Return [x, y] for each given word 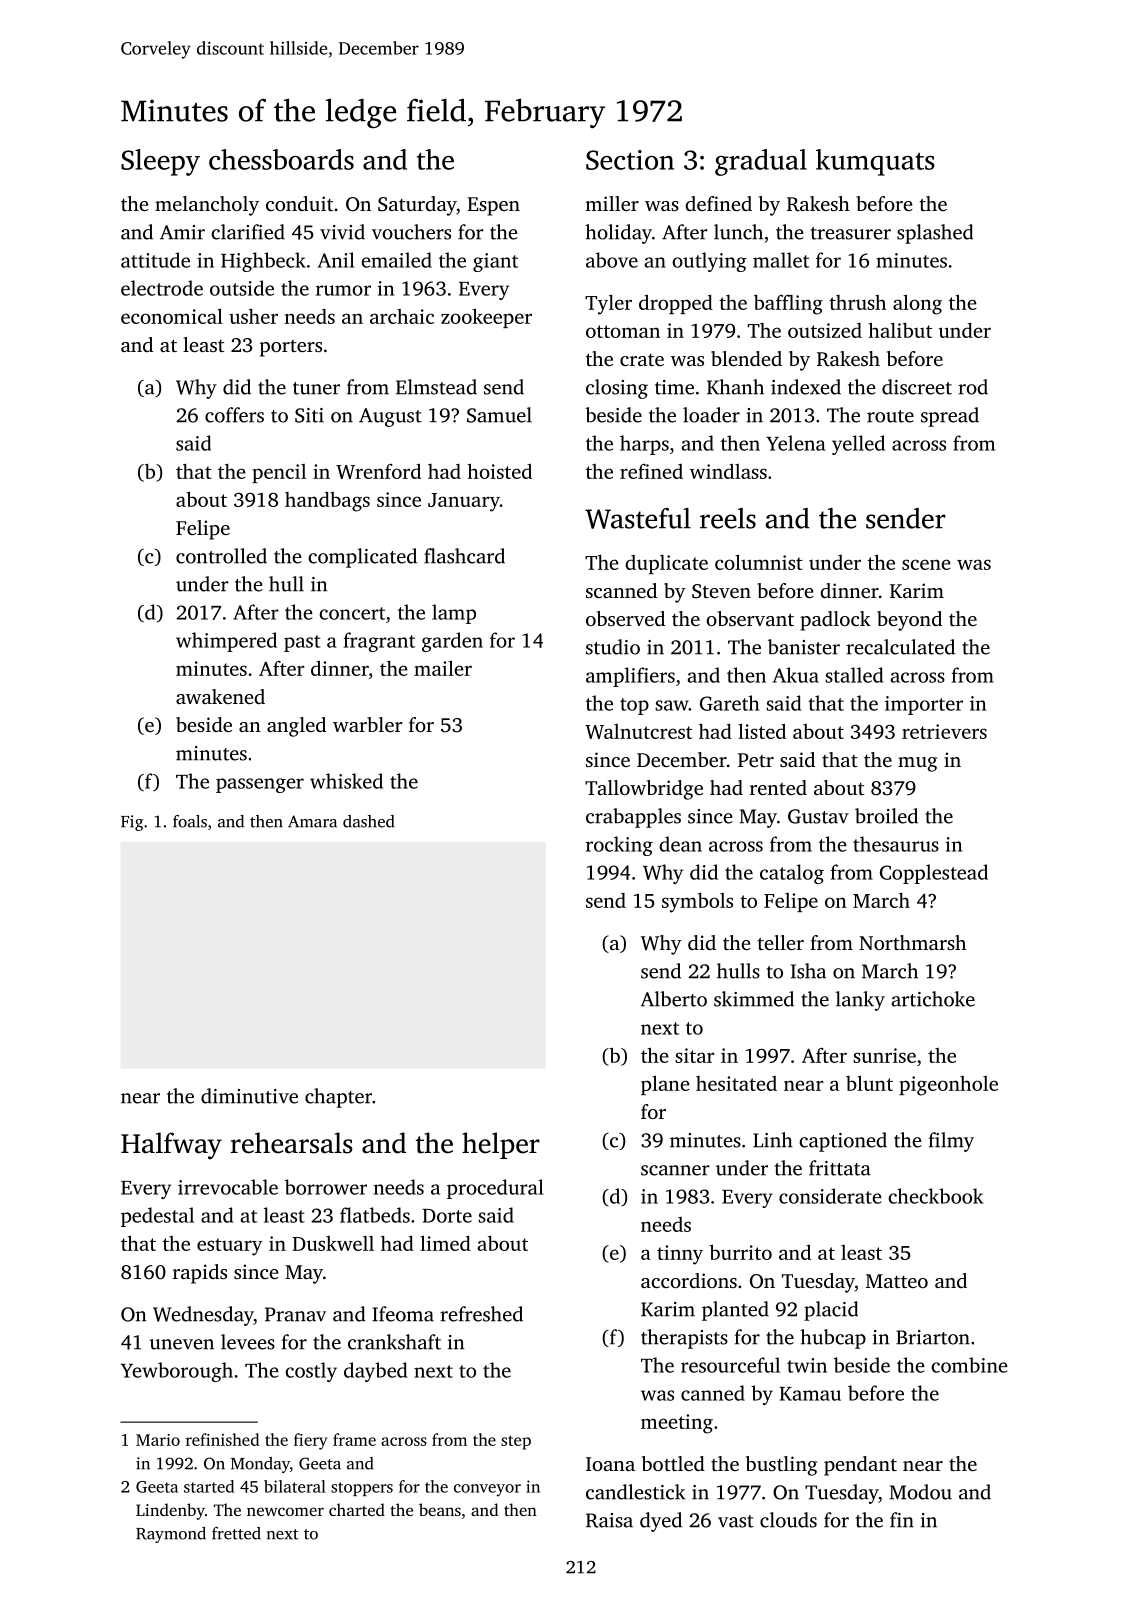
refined [651, 471]
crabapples [633, 818]
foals [190, 821]
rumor [343, 290]
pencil [279, 473]
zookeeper [486, 318]
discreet [917, 387]
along [917, 304]
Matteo [897, 1281]
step [516, 1442]
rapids [200, 1274]
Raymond [171, 1535]
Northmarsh [912, 942]
